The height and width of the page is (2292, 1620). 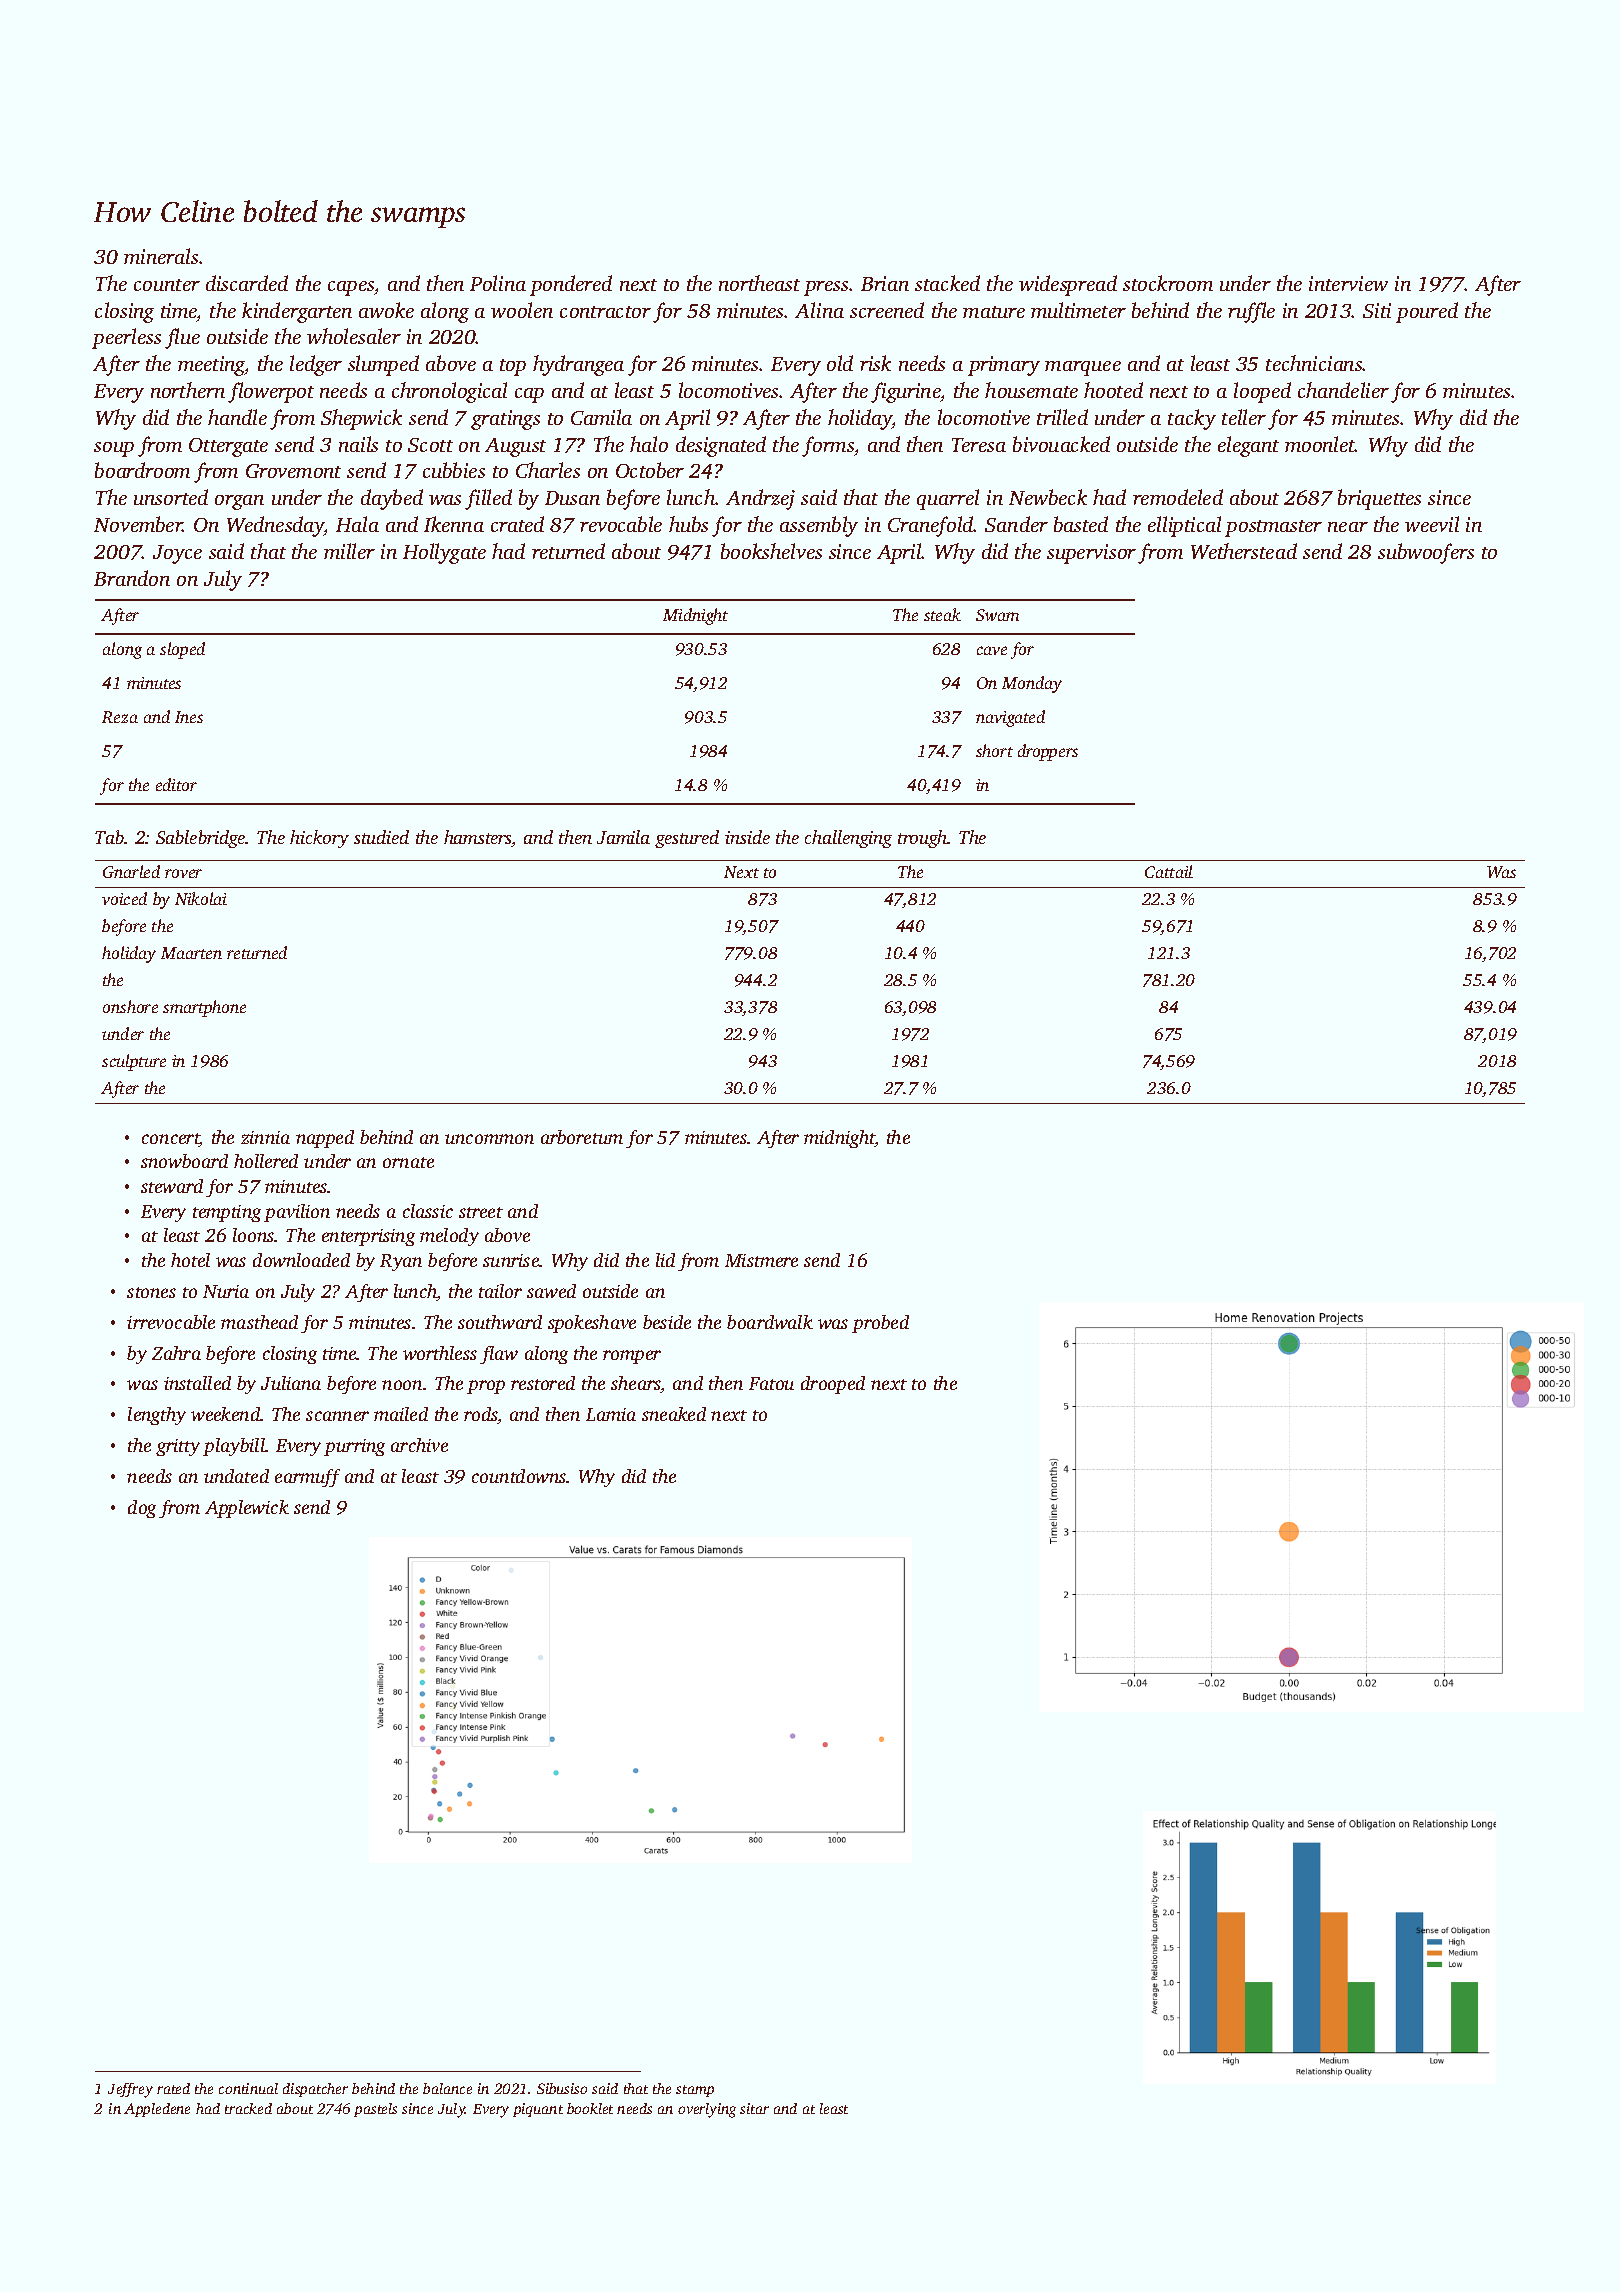 I want to click on Nikolai, so click(x=201, y=898).
